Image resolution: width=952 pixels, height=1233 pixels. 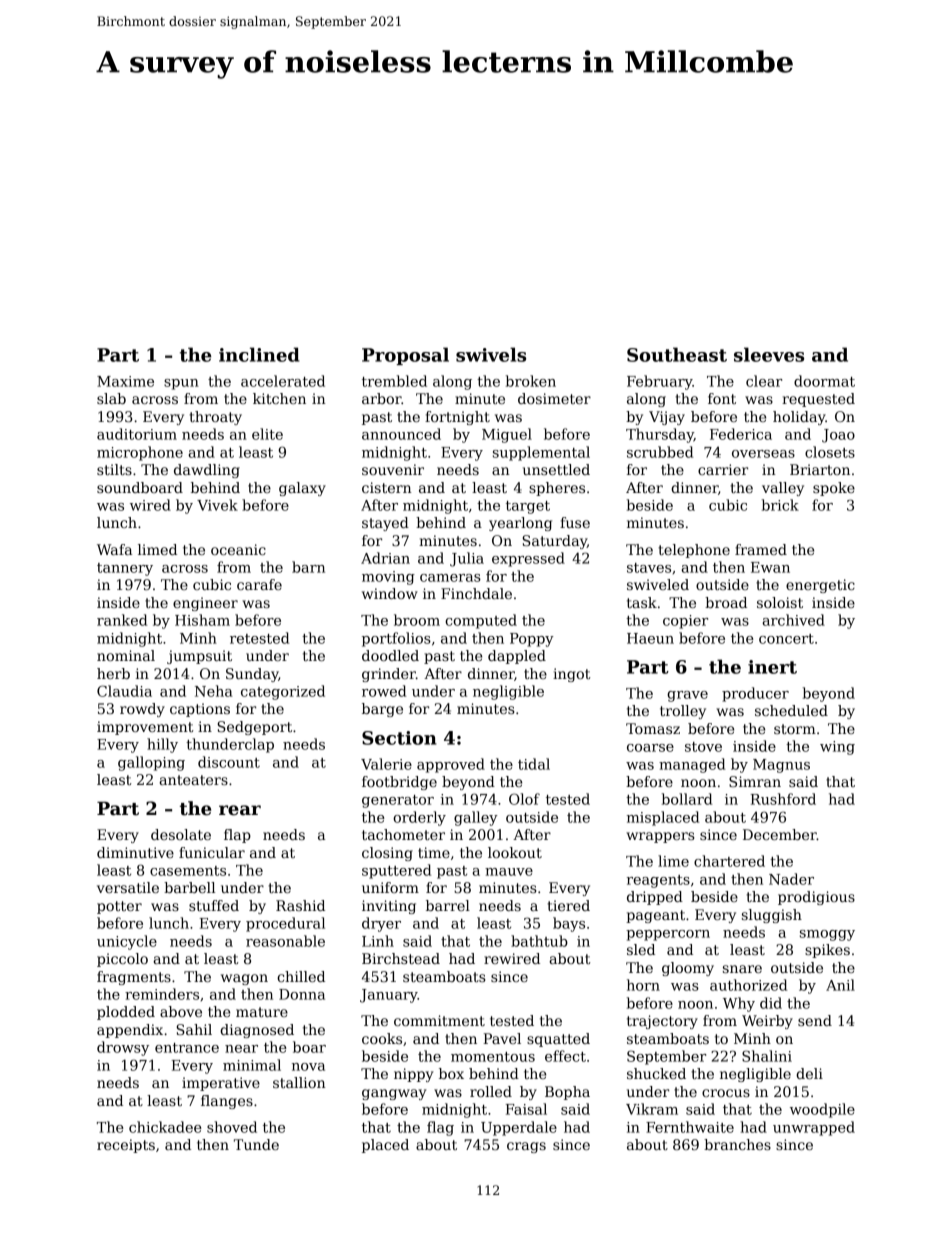 What do you see at coordinates (126, 1146) in the screenshot?
I see `receipts` at bounding box center [126, 1146].
